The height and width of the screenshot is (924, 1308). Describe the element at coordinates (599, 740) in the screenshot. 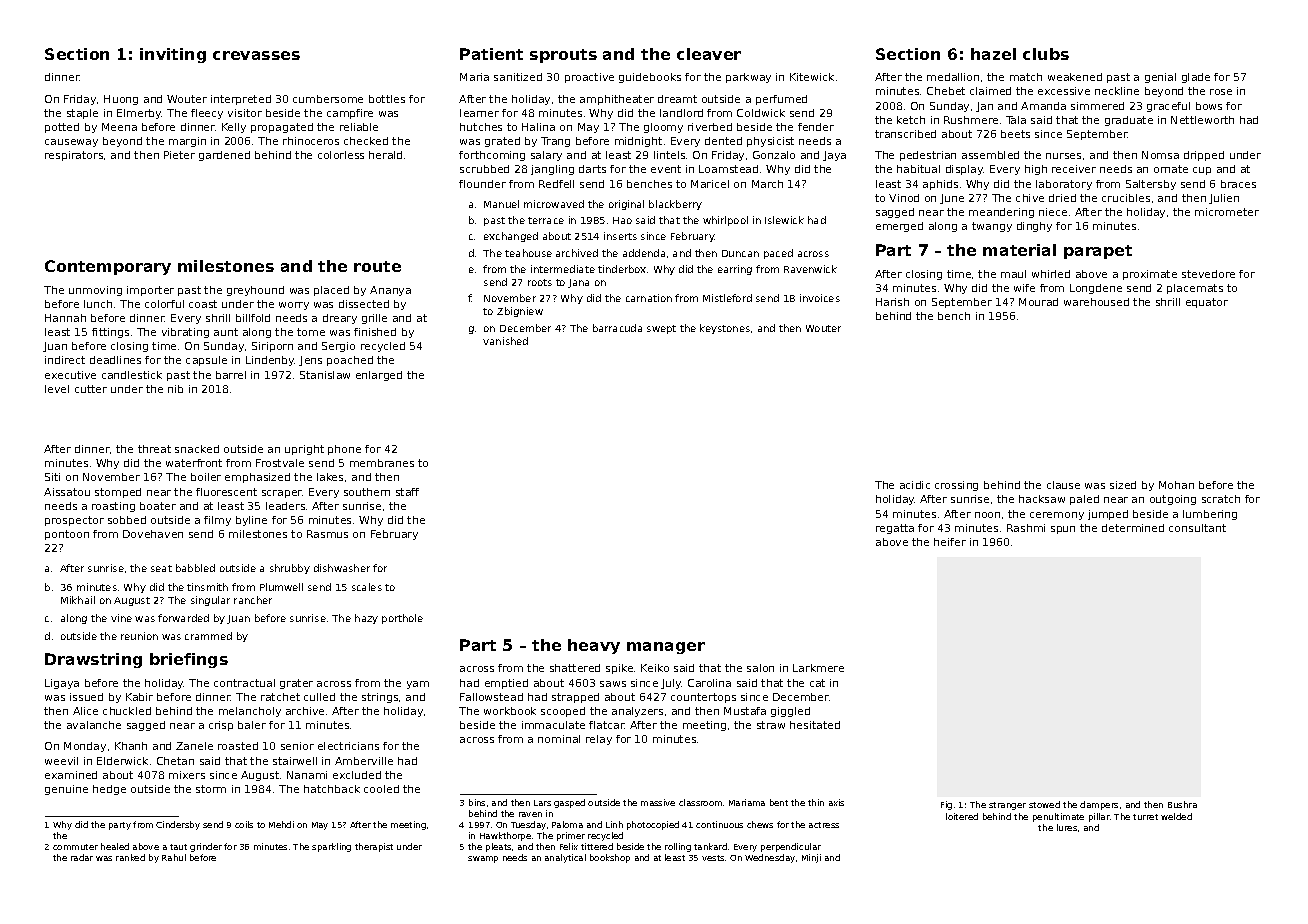

I see `relay` at that location.
